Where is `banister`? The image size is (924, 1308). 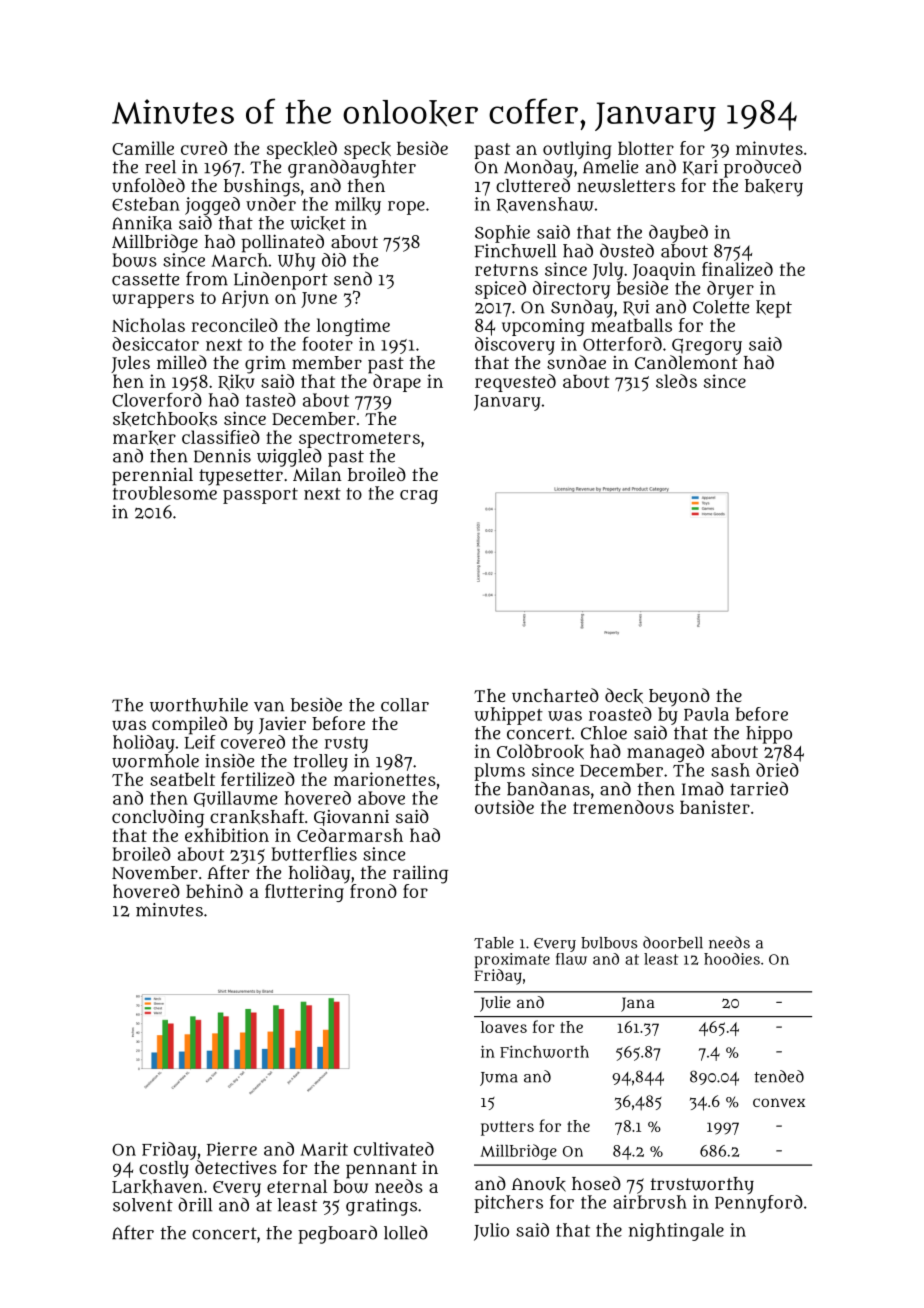
banister is located at coordinates (715, 807).
